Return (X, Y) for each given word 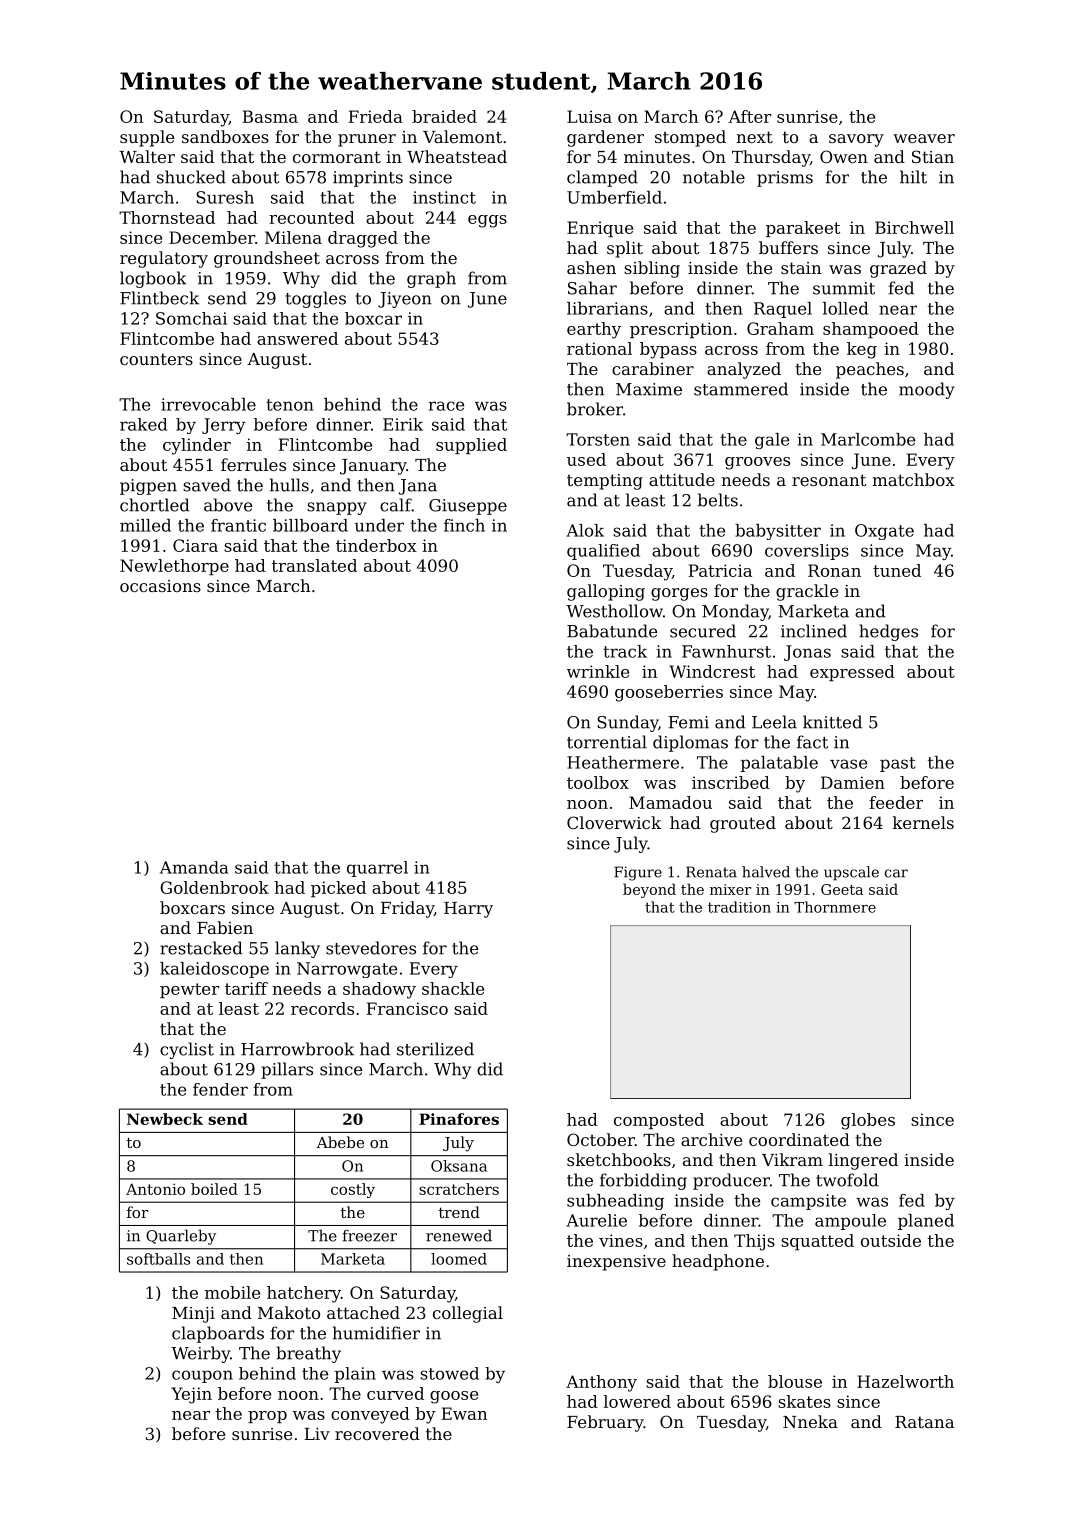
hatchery (304, 1294)
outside (891, 1240)
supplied (471, 446)
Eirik (403, 424)
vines (621, 1240)
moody (927, 390)
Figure (638, 873)
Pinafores (459, 1119)
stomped (690, 138)
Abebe (340, 1142)
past (898, 764)
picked (338, 889)
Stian (933, 156)
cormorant (337, 157)
